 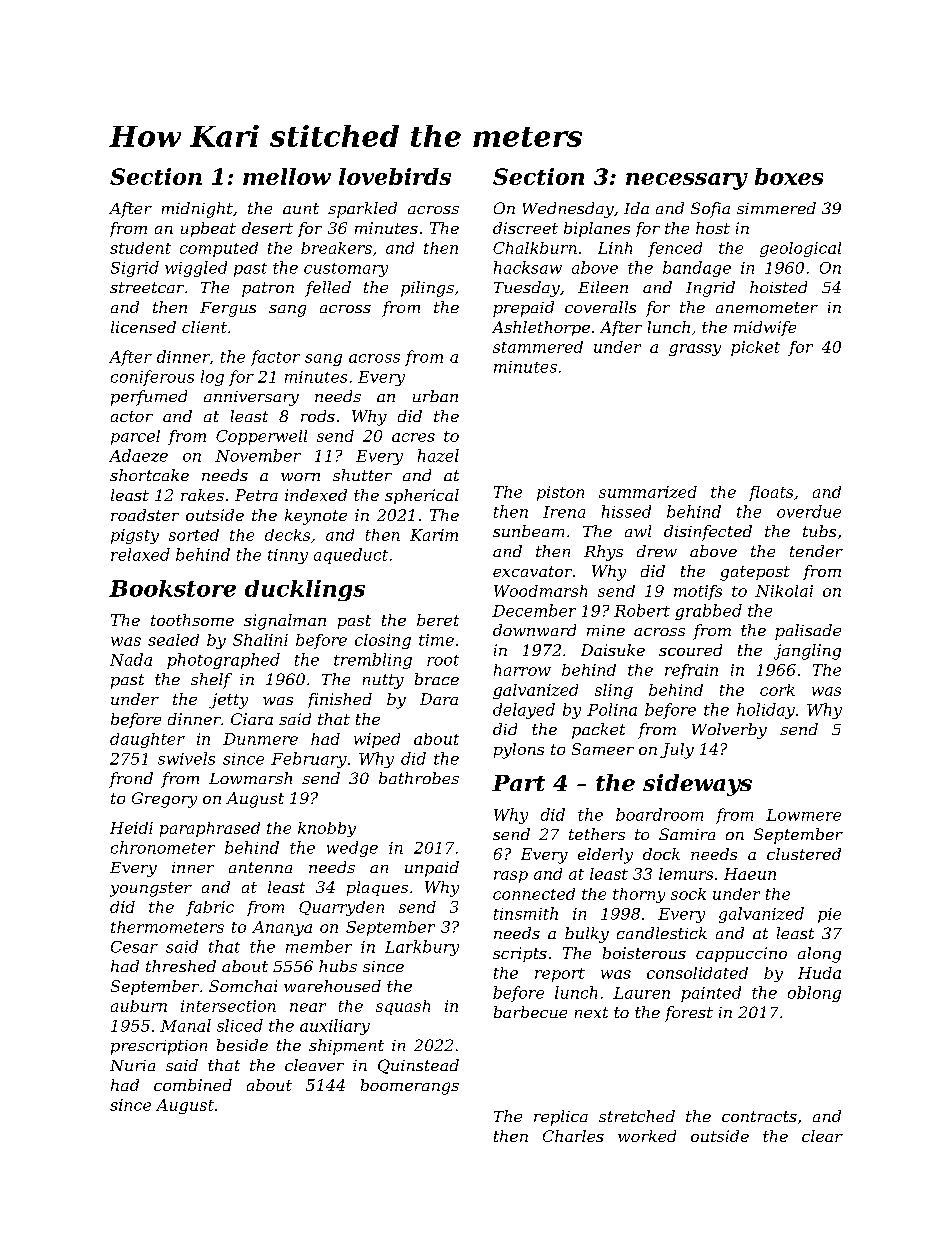 I want to click on hubs, so click(x=338, y=966).
